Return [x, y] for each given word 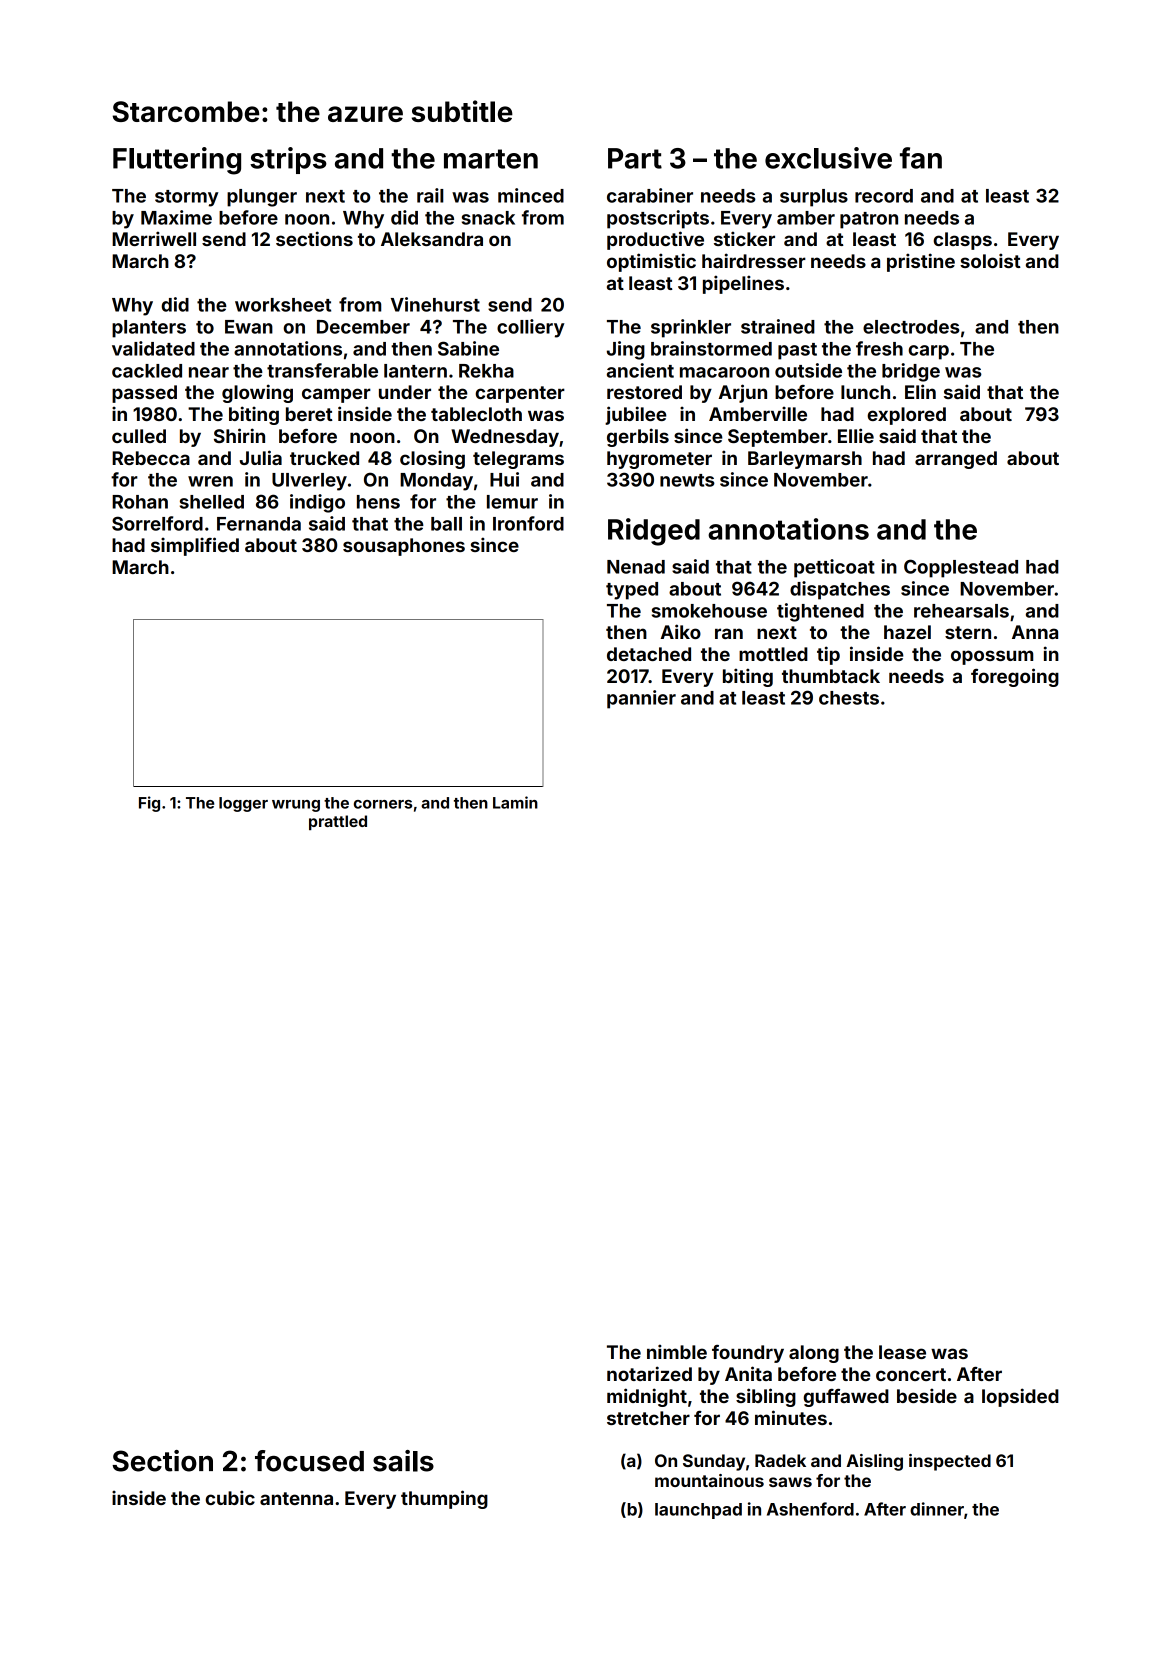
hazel [907, 632]
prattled [338, 822]
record [884, 196]
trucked [324, 458]
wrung [296, 806]
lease [902, 1352]
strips [288, 160]
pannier [641, 699]
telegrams [518, 460]
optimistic [651, 262]
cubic [230, 1497]
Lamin [515, 802]
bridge [911, 372]
